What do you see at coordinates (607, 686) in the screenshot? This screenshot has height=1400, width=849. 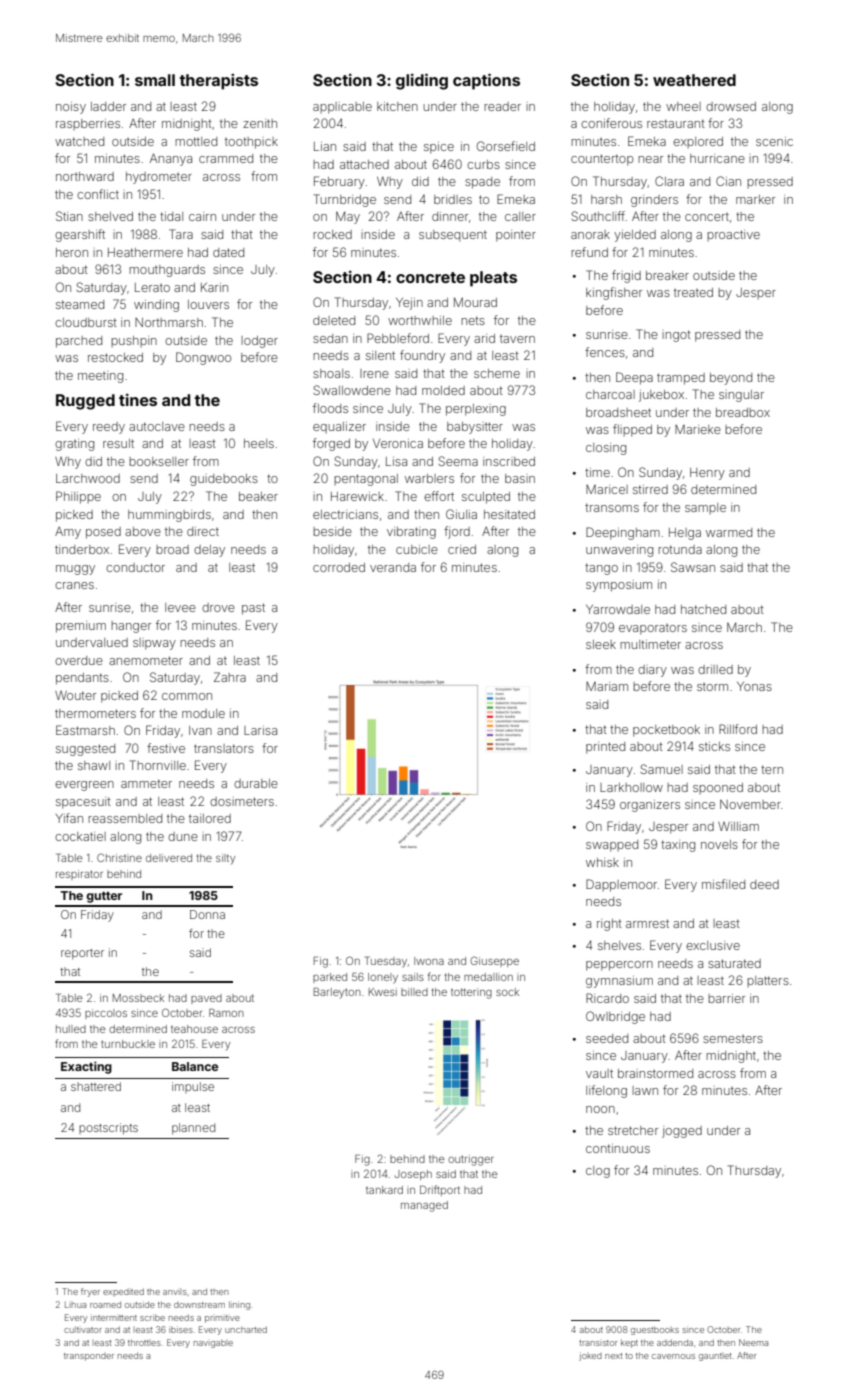 I see `Mariam` at bounding box center [607, 686].
